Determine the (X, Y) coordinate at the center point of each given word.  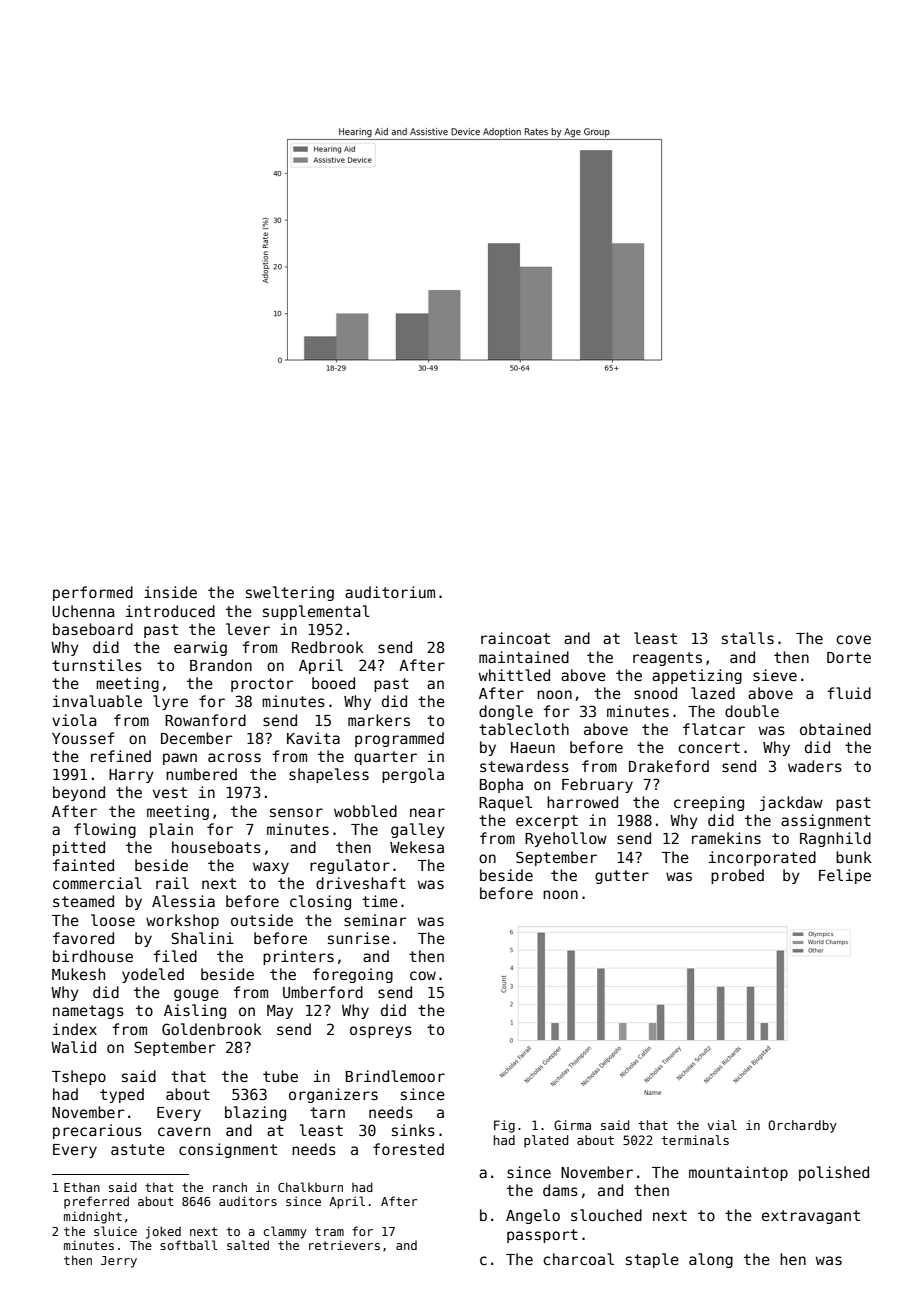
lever (248, 629)
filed (175, 956)
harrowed (582, 802)
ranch (230, 1187)
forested (408, 1149)
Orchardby (802, 1126)
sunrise (359, 938)
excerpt (547, 822)
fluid (849, 693)
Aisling (195, 1011)
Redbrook (328, 647)
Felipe (845, 876)
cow (423, 975)
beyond (79, 793)
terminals (695, 1140)
